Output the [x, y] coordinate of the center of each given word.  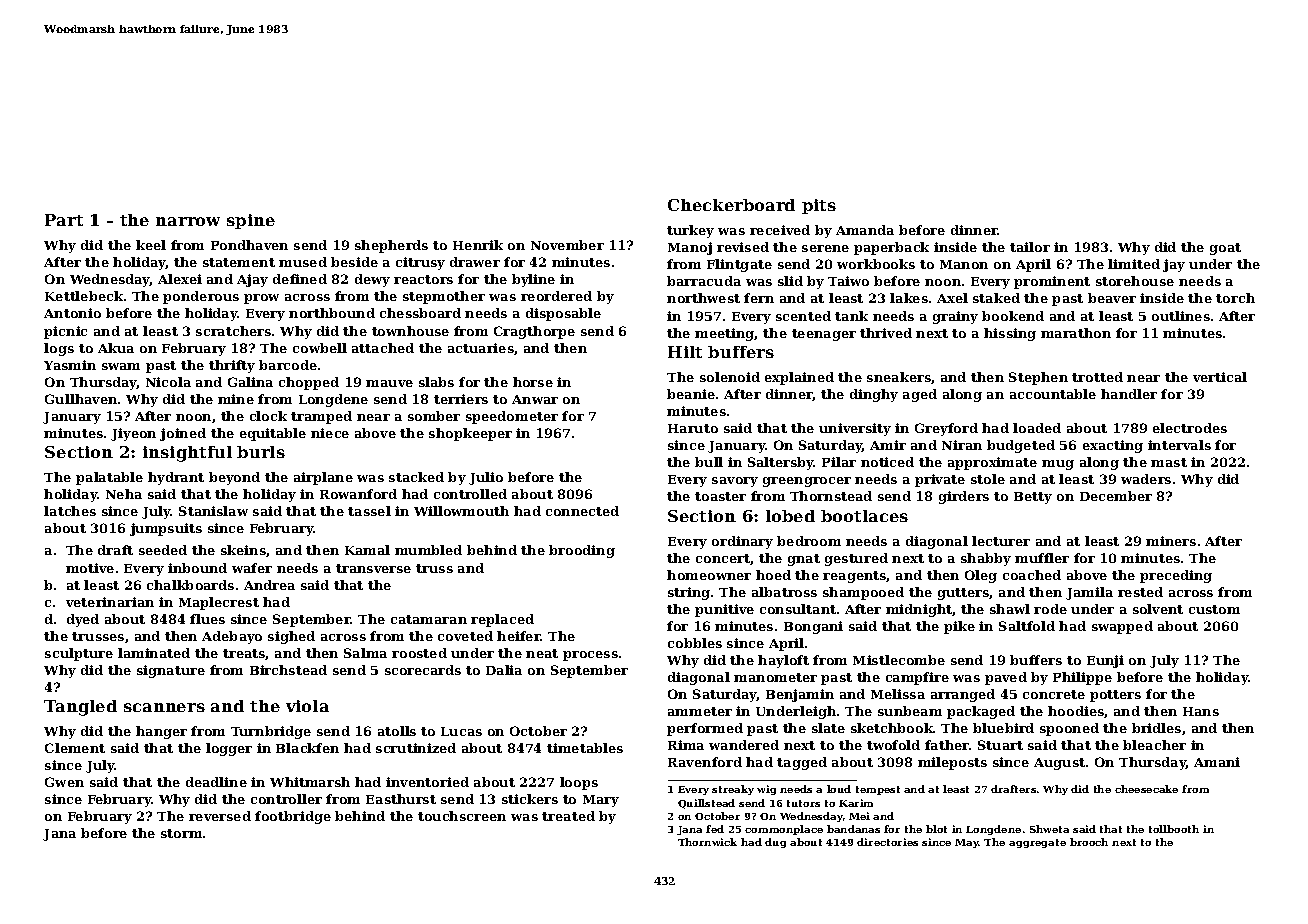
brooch [1089, 842]
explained [799, 378]
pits [819, 206]
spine [251, 221]
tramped [321, 417]
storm [181, 833]
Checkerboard [731, 205]
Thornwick [707, 842]
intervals [1179, 445]
